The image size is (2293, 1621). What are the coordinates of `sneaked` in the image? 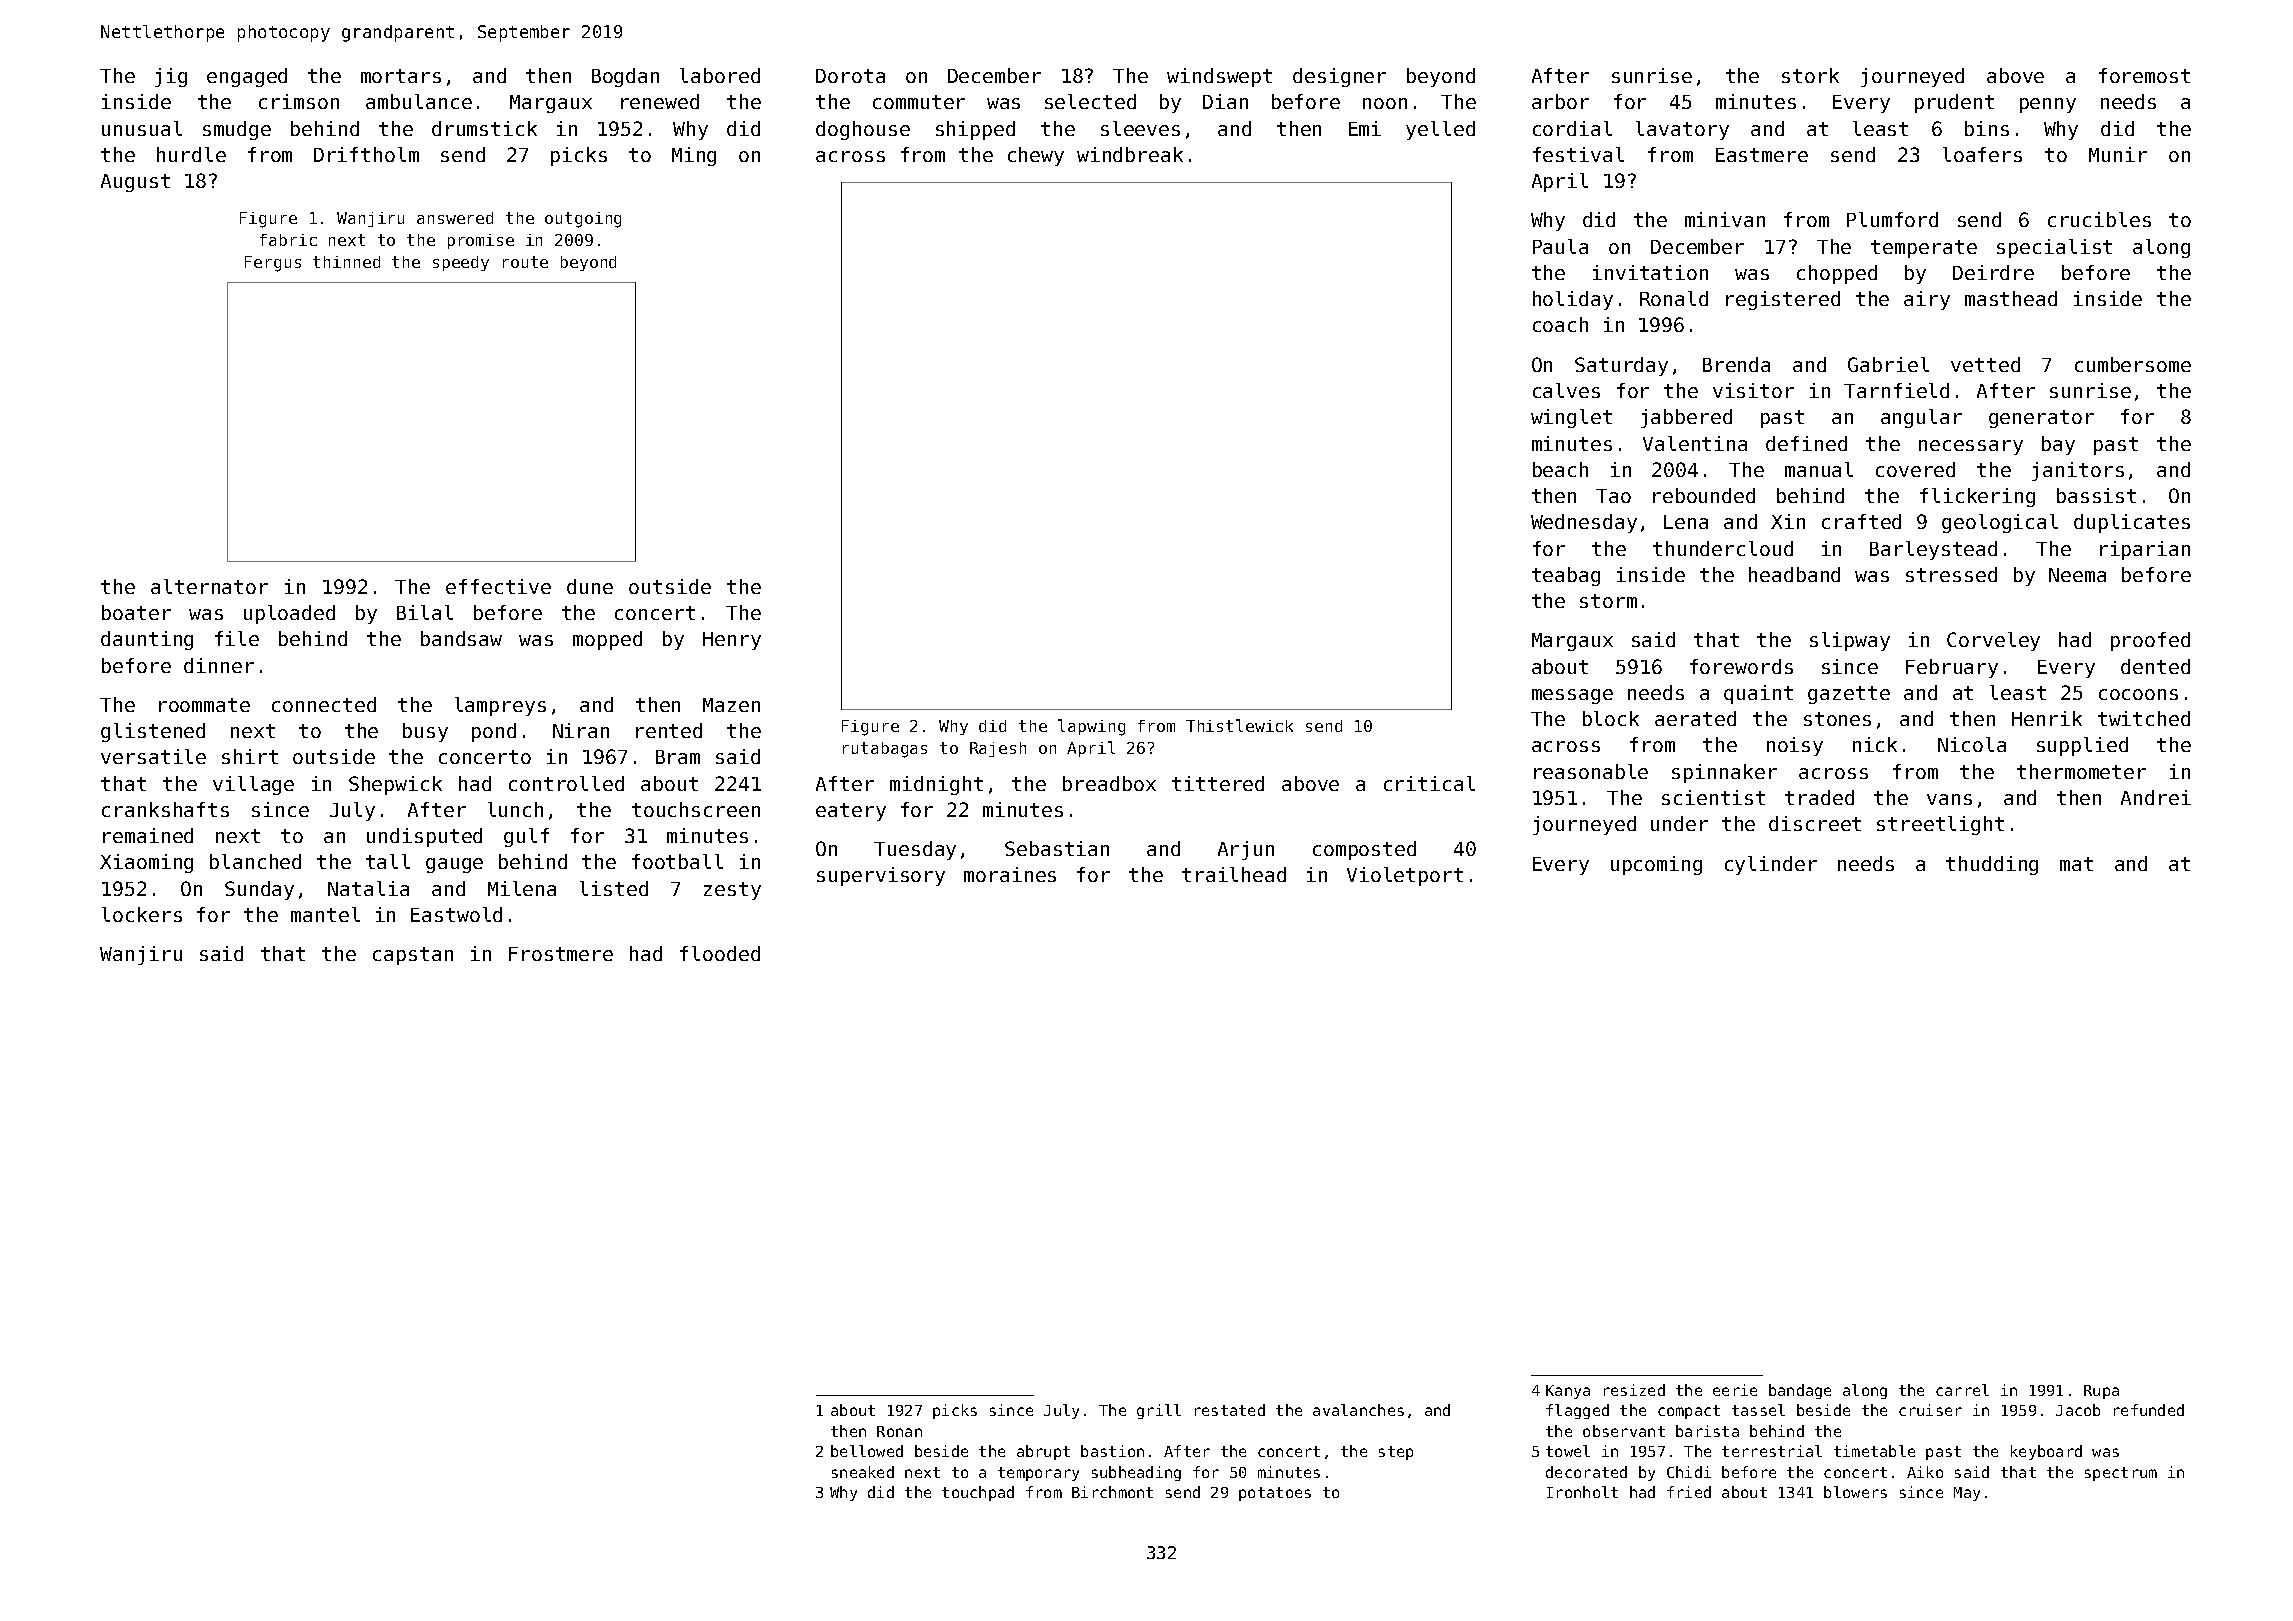 It's located at (863, 1472).
